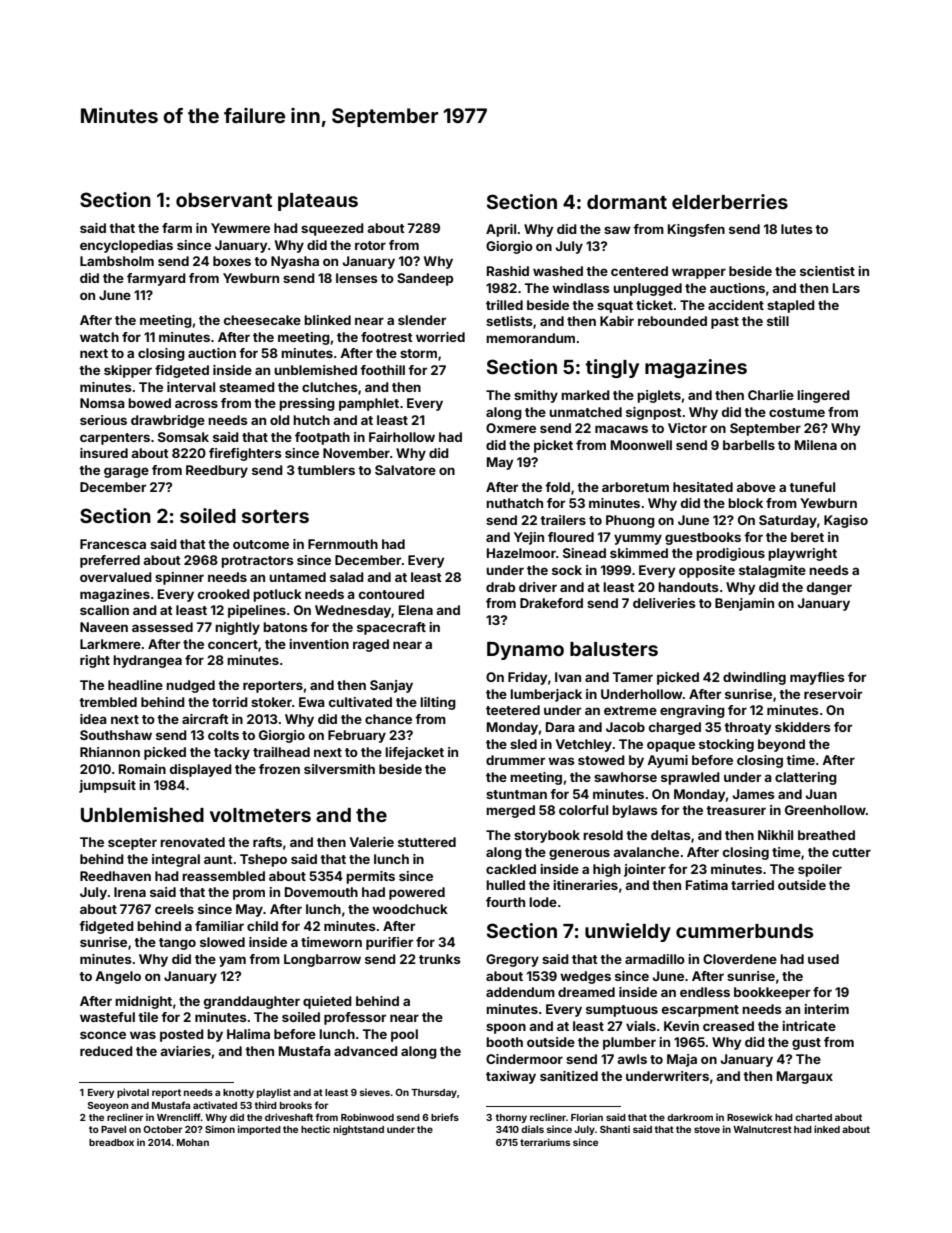  Describe the element at coordinates (257, 611) in the document. I see `pipelines` at that location.
